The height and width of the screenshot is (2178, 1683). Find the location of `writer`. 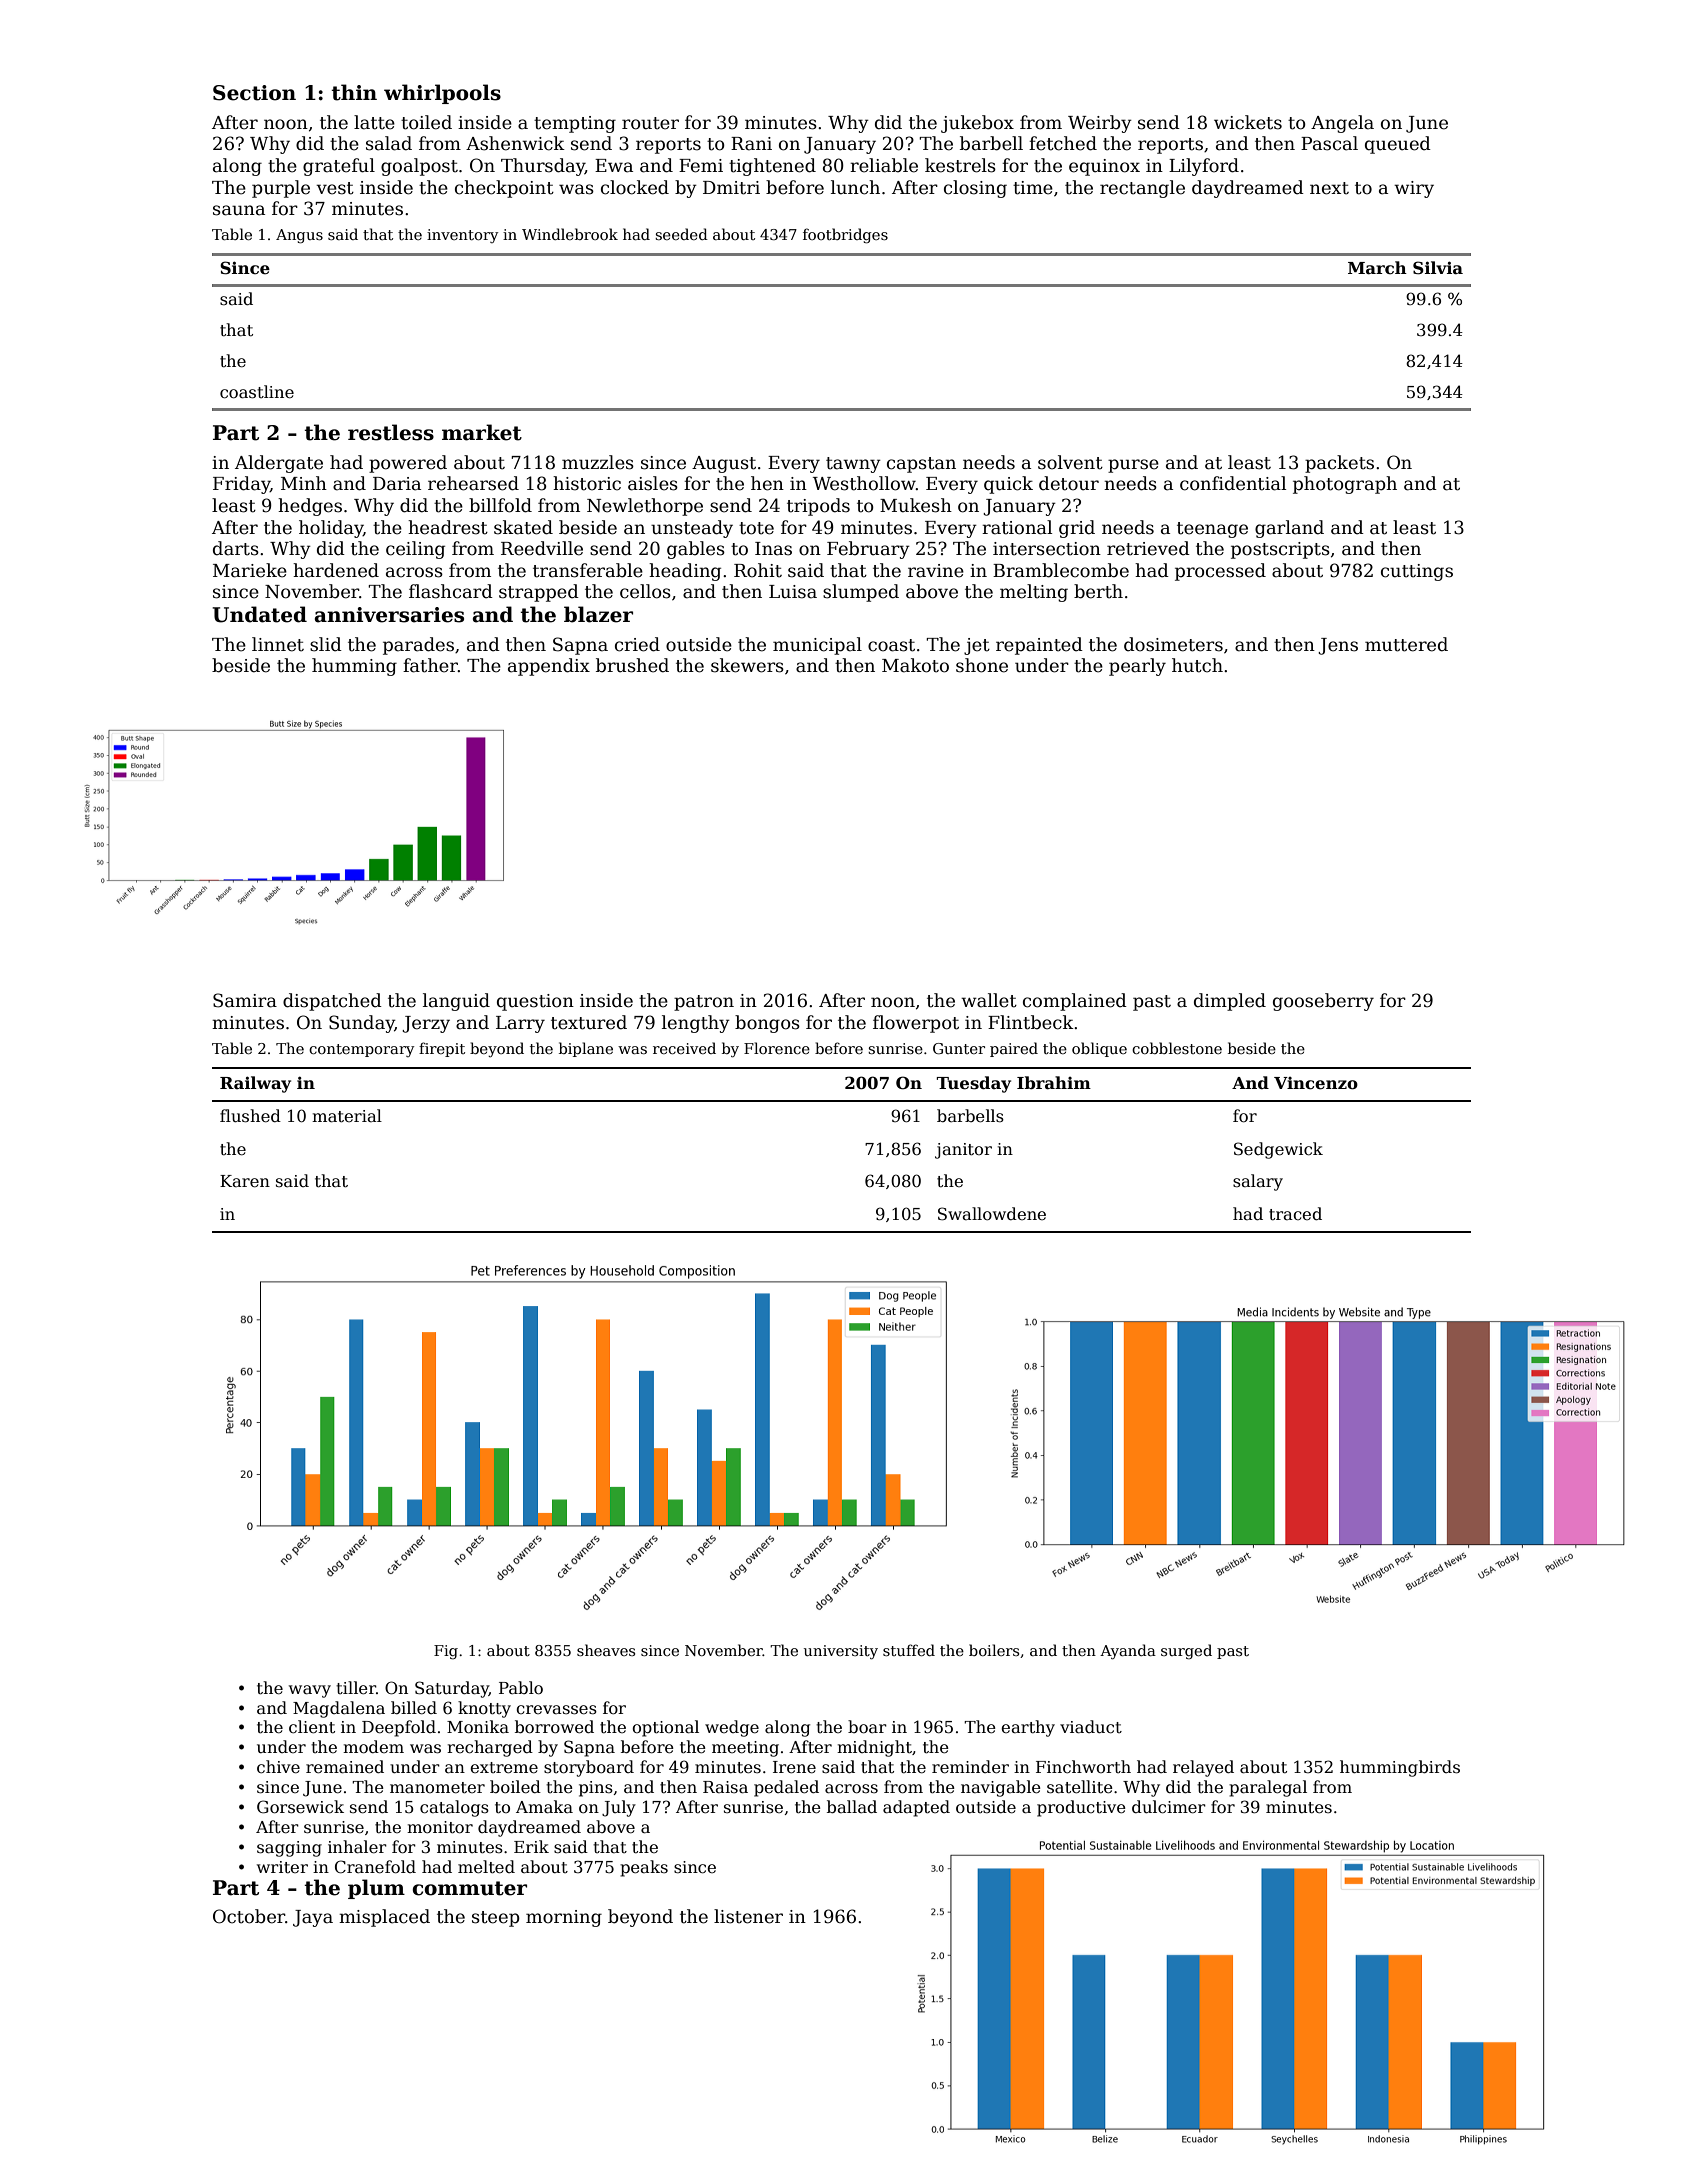

writer is located at coordinates (282, 1867).
